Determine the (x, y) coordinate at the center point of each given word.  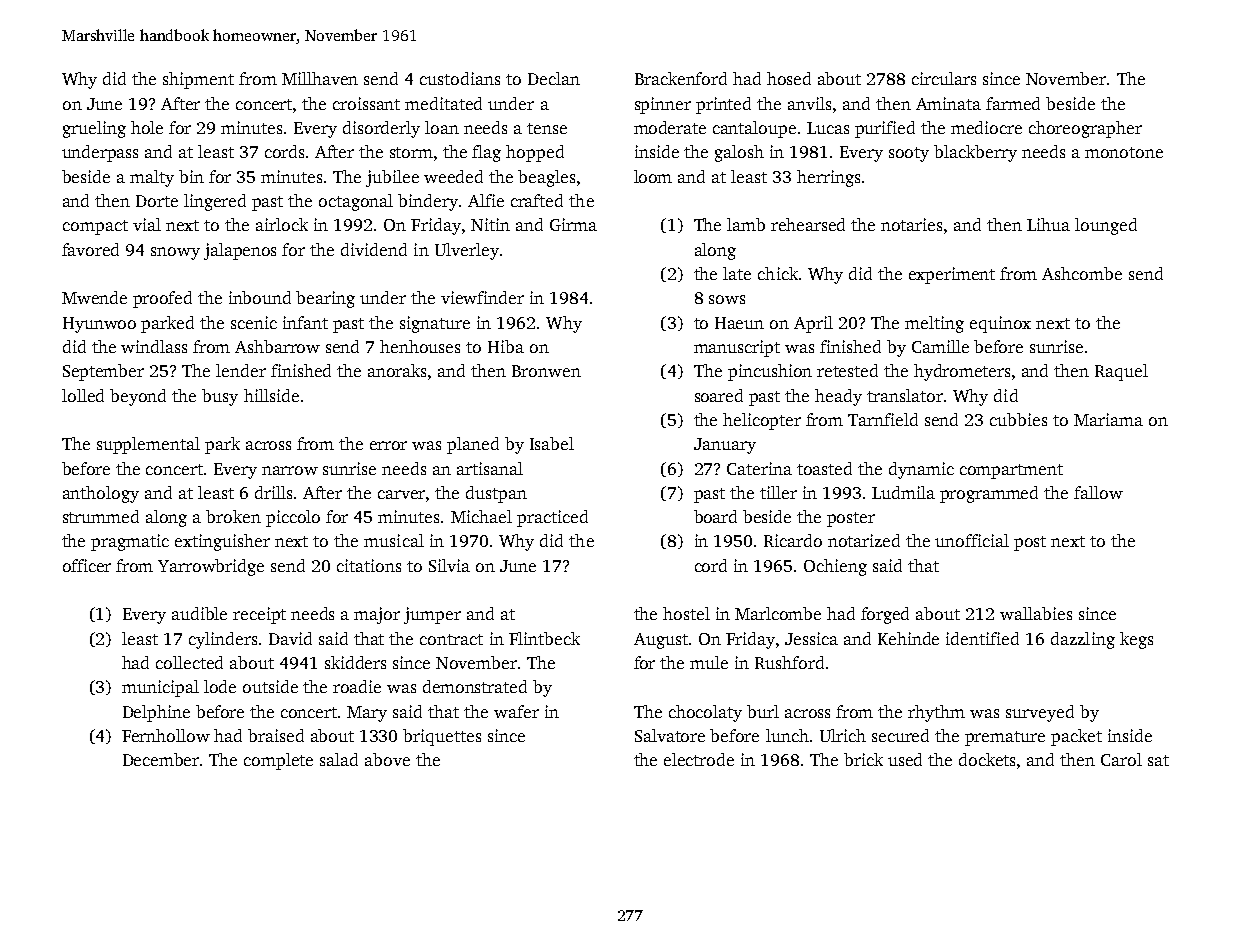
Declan (554, 78)
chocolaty (705, 713)
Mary (367, 714)
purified (885, 129)
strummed (101, 516)
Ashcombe (1082, 273)
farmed (1013, 103)
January (725, 446)
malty (152, 178)
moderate (670, 127)
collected (189, 662)
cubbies (1018, 419)
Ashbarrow (277, 346)
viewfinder (482, 297)
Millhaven (320, 78)
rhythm (936, 713)
